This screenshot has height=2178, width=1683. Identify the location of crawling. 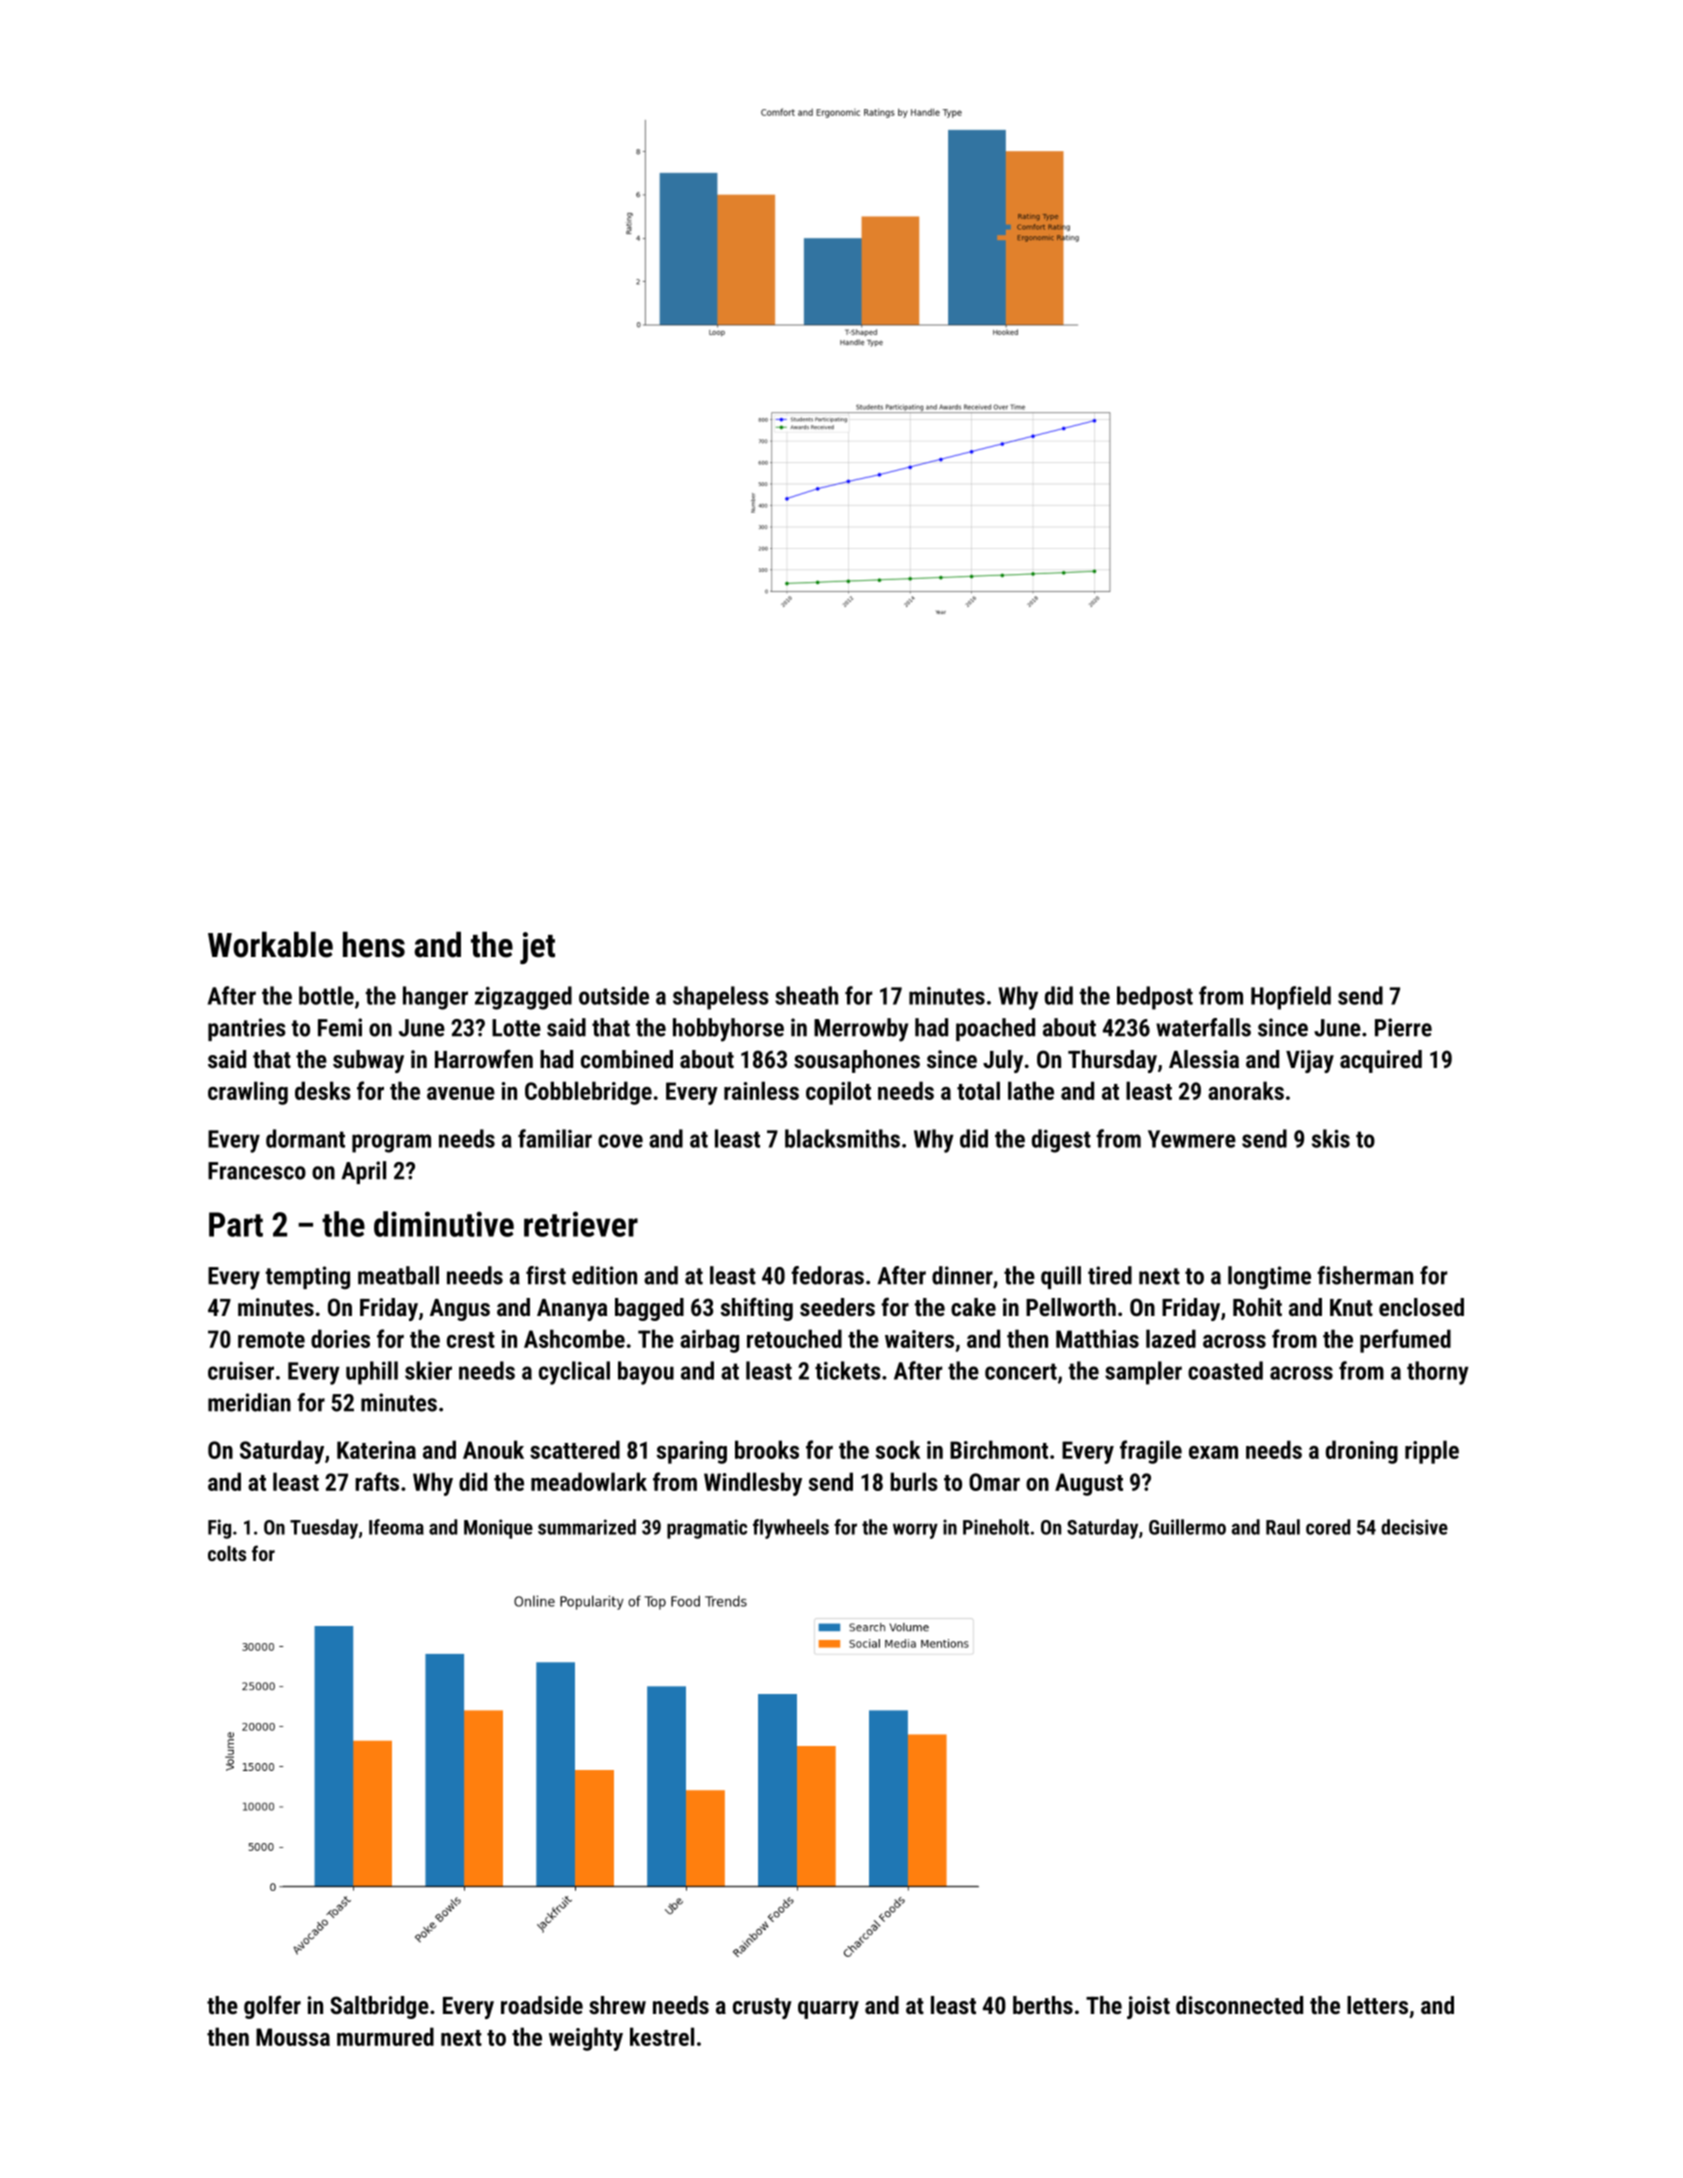
(248, 1093).
